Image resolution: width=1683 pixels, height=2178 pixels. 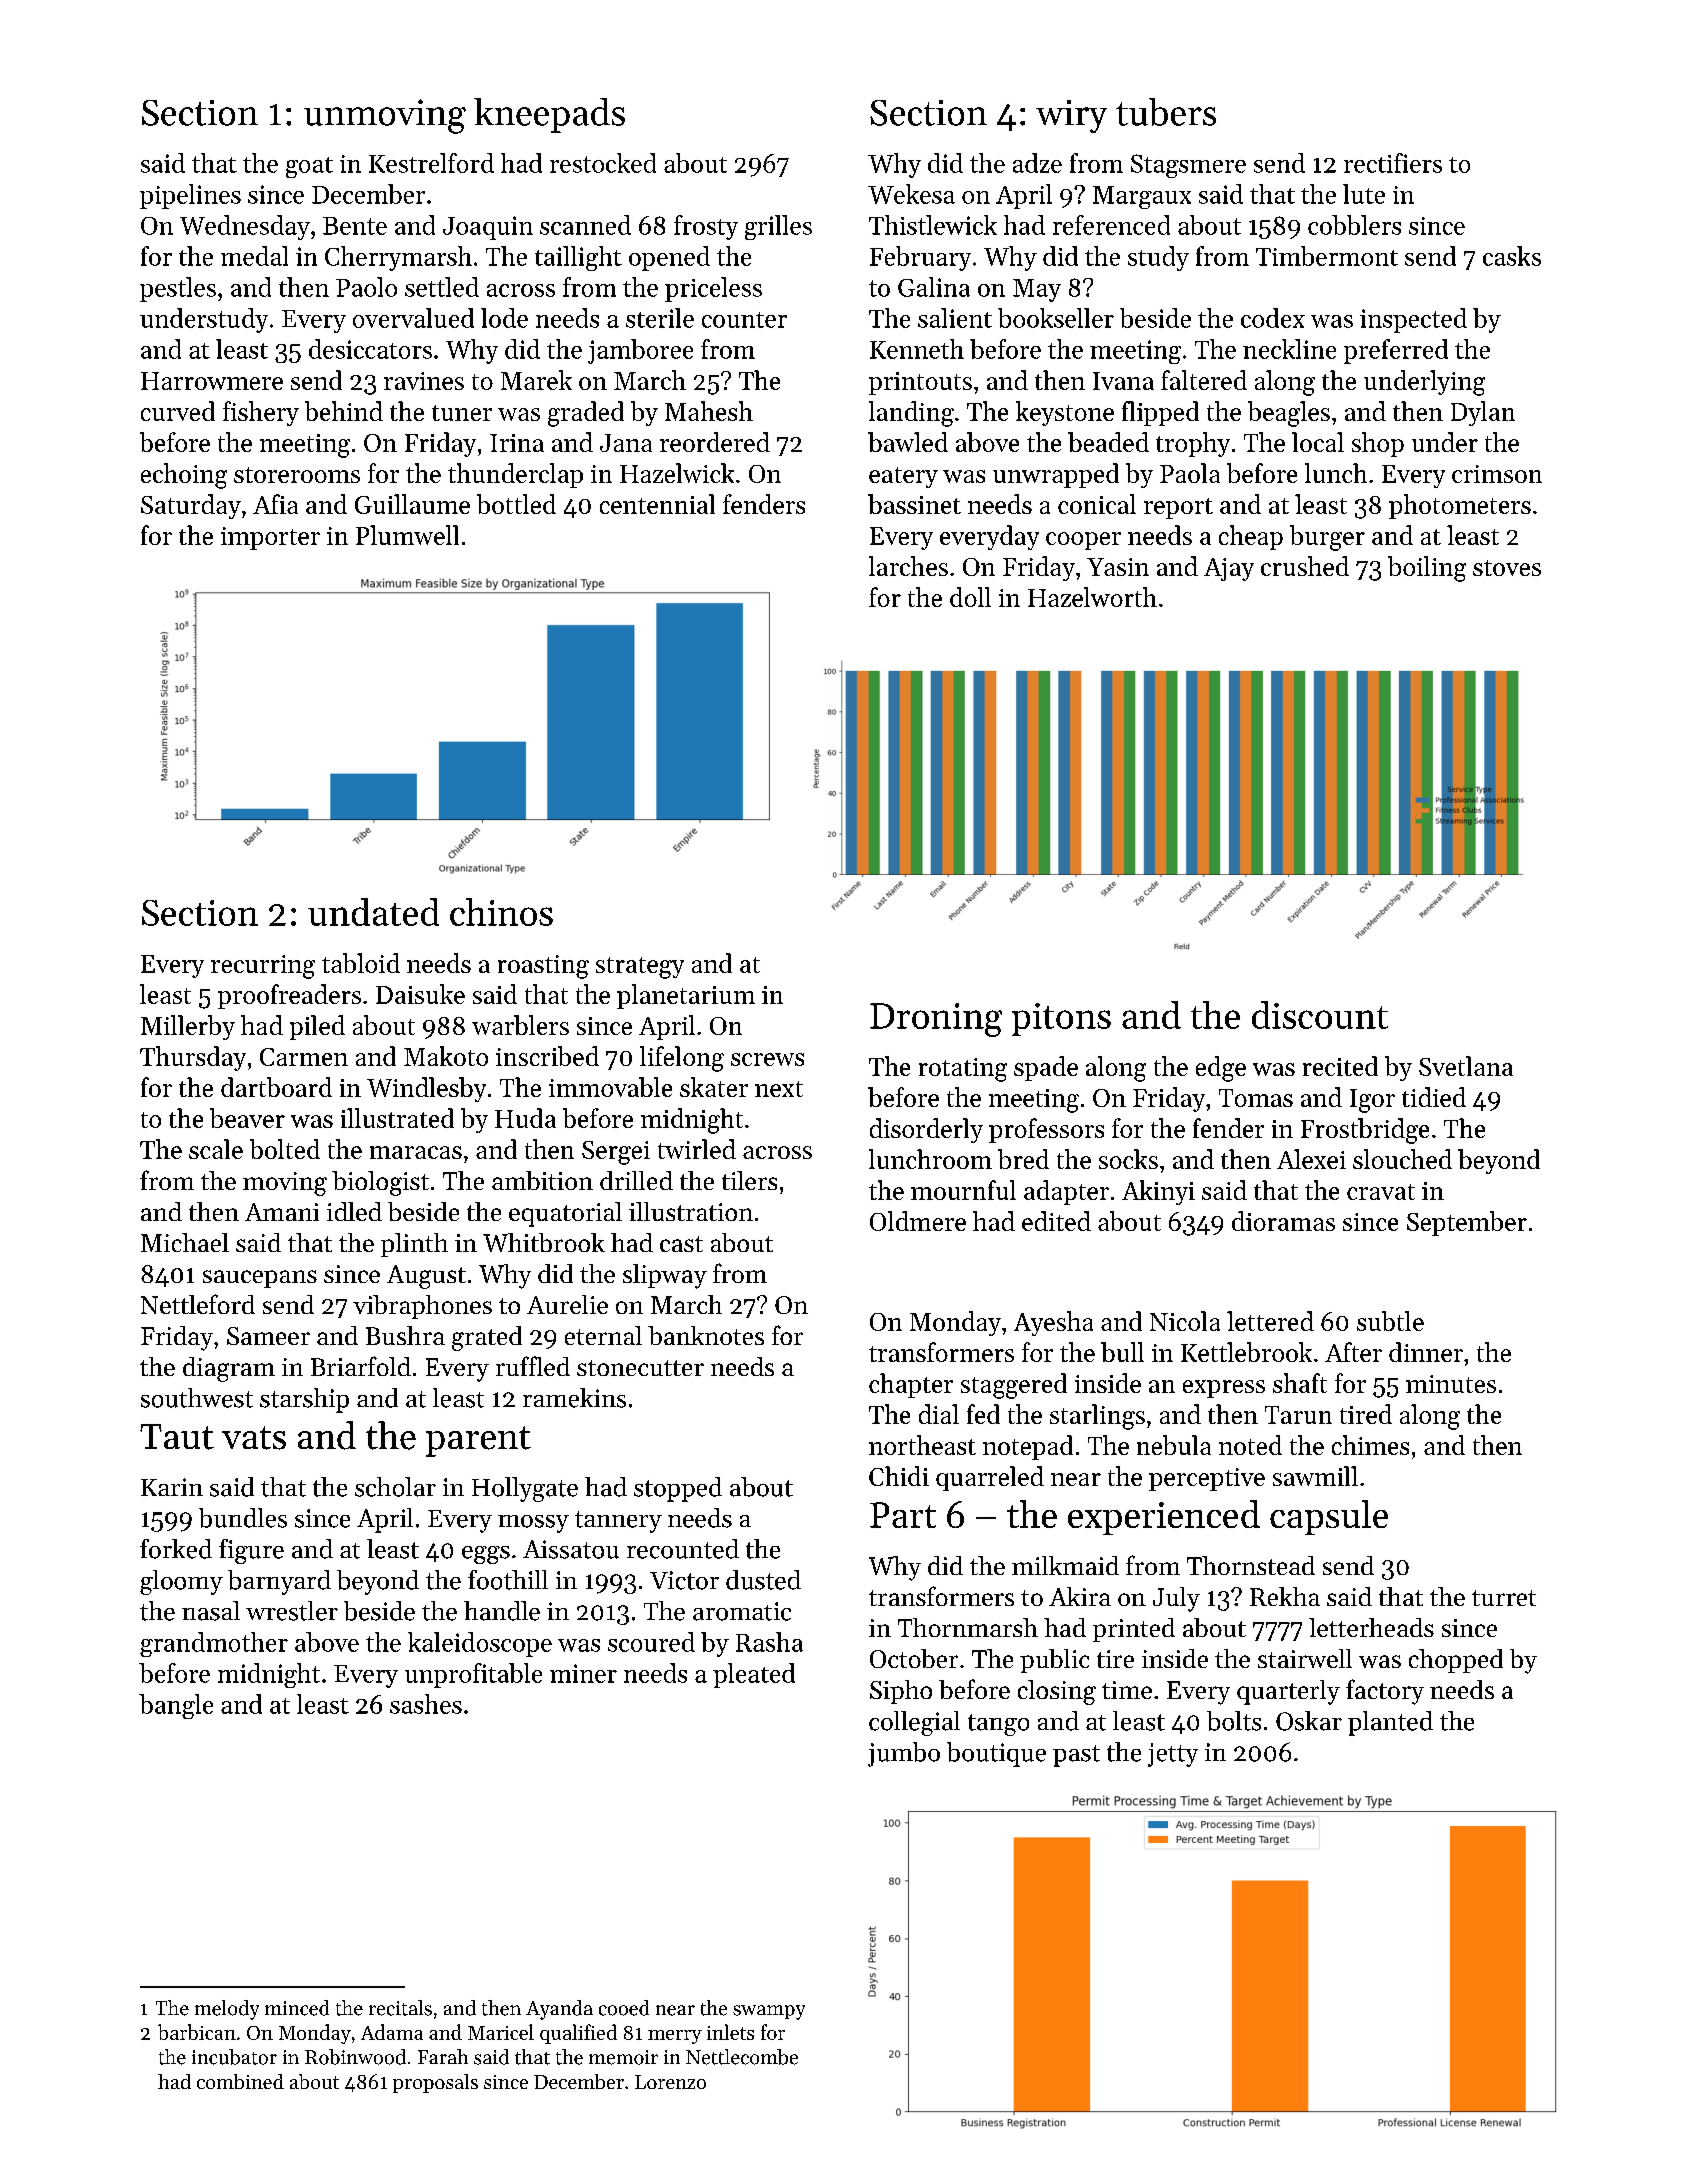 I want to click on bolts, so click(x=1234, y=1721).
